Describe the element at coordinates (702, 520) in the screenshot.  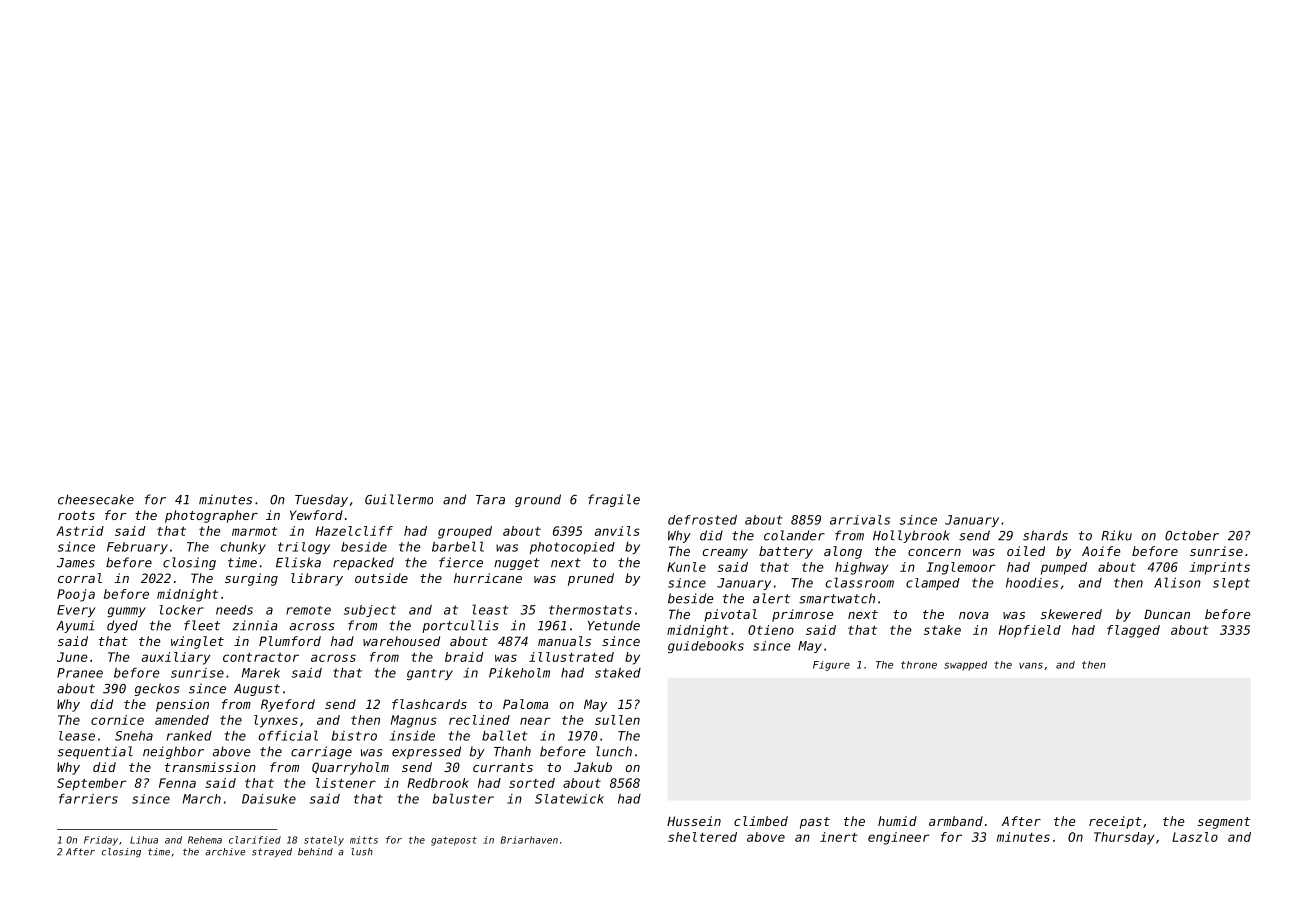
I see `defrosted` at that location.
